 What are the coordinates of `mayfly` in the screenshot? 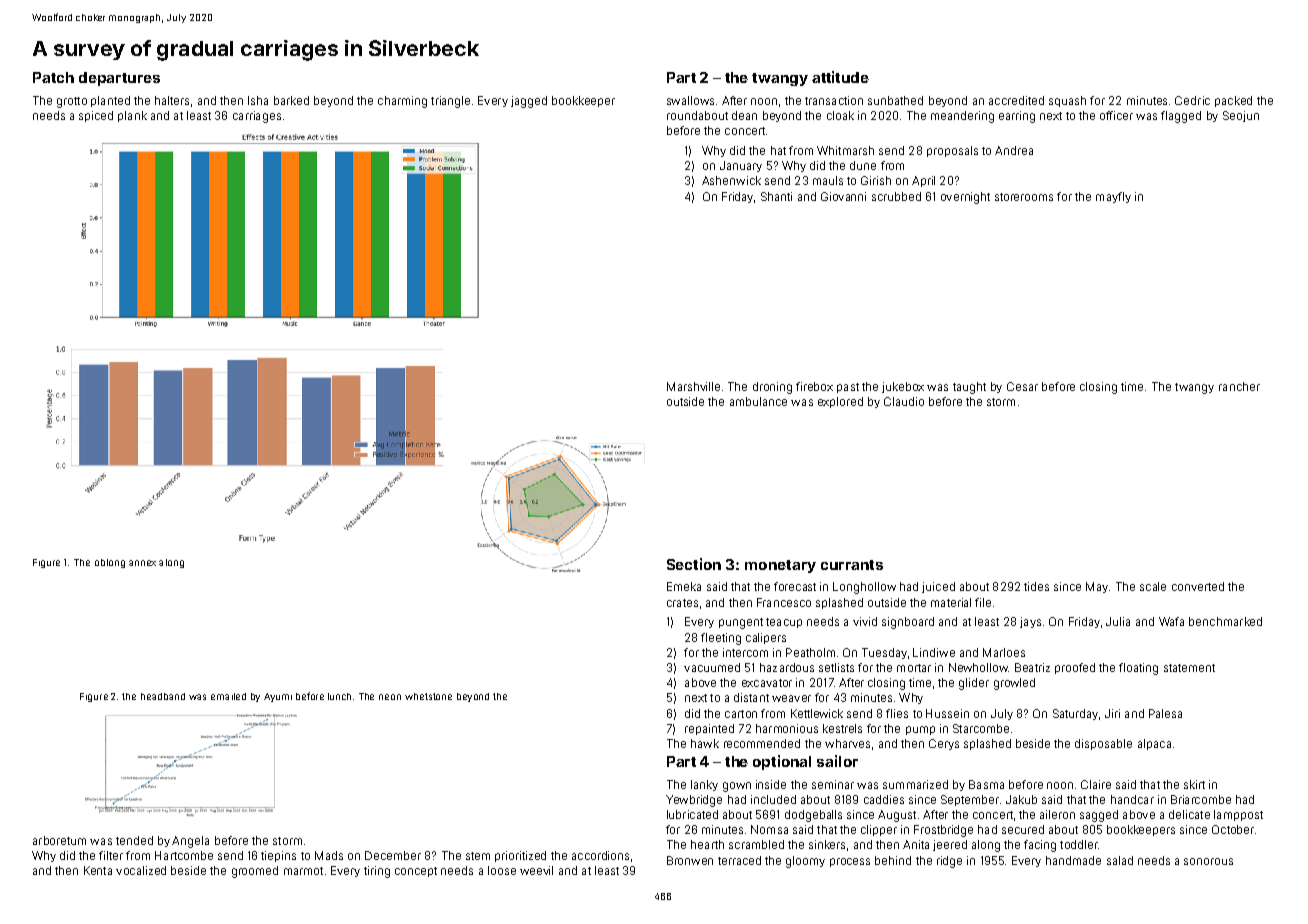 It's located at (1113, 197).
